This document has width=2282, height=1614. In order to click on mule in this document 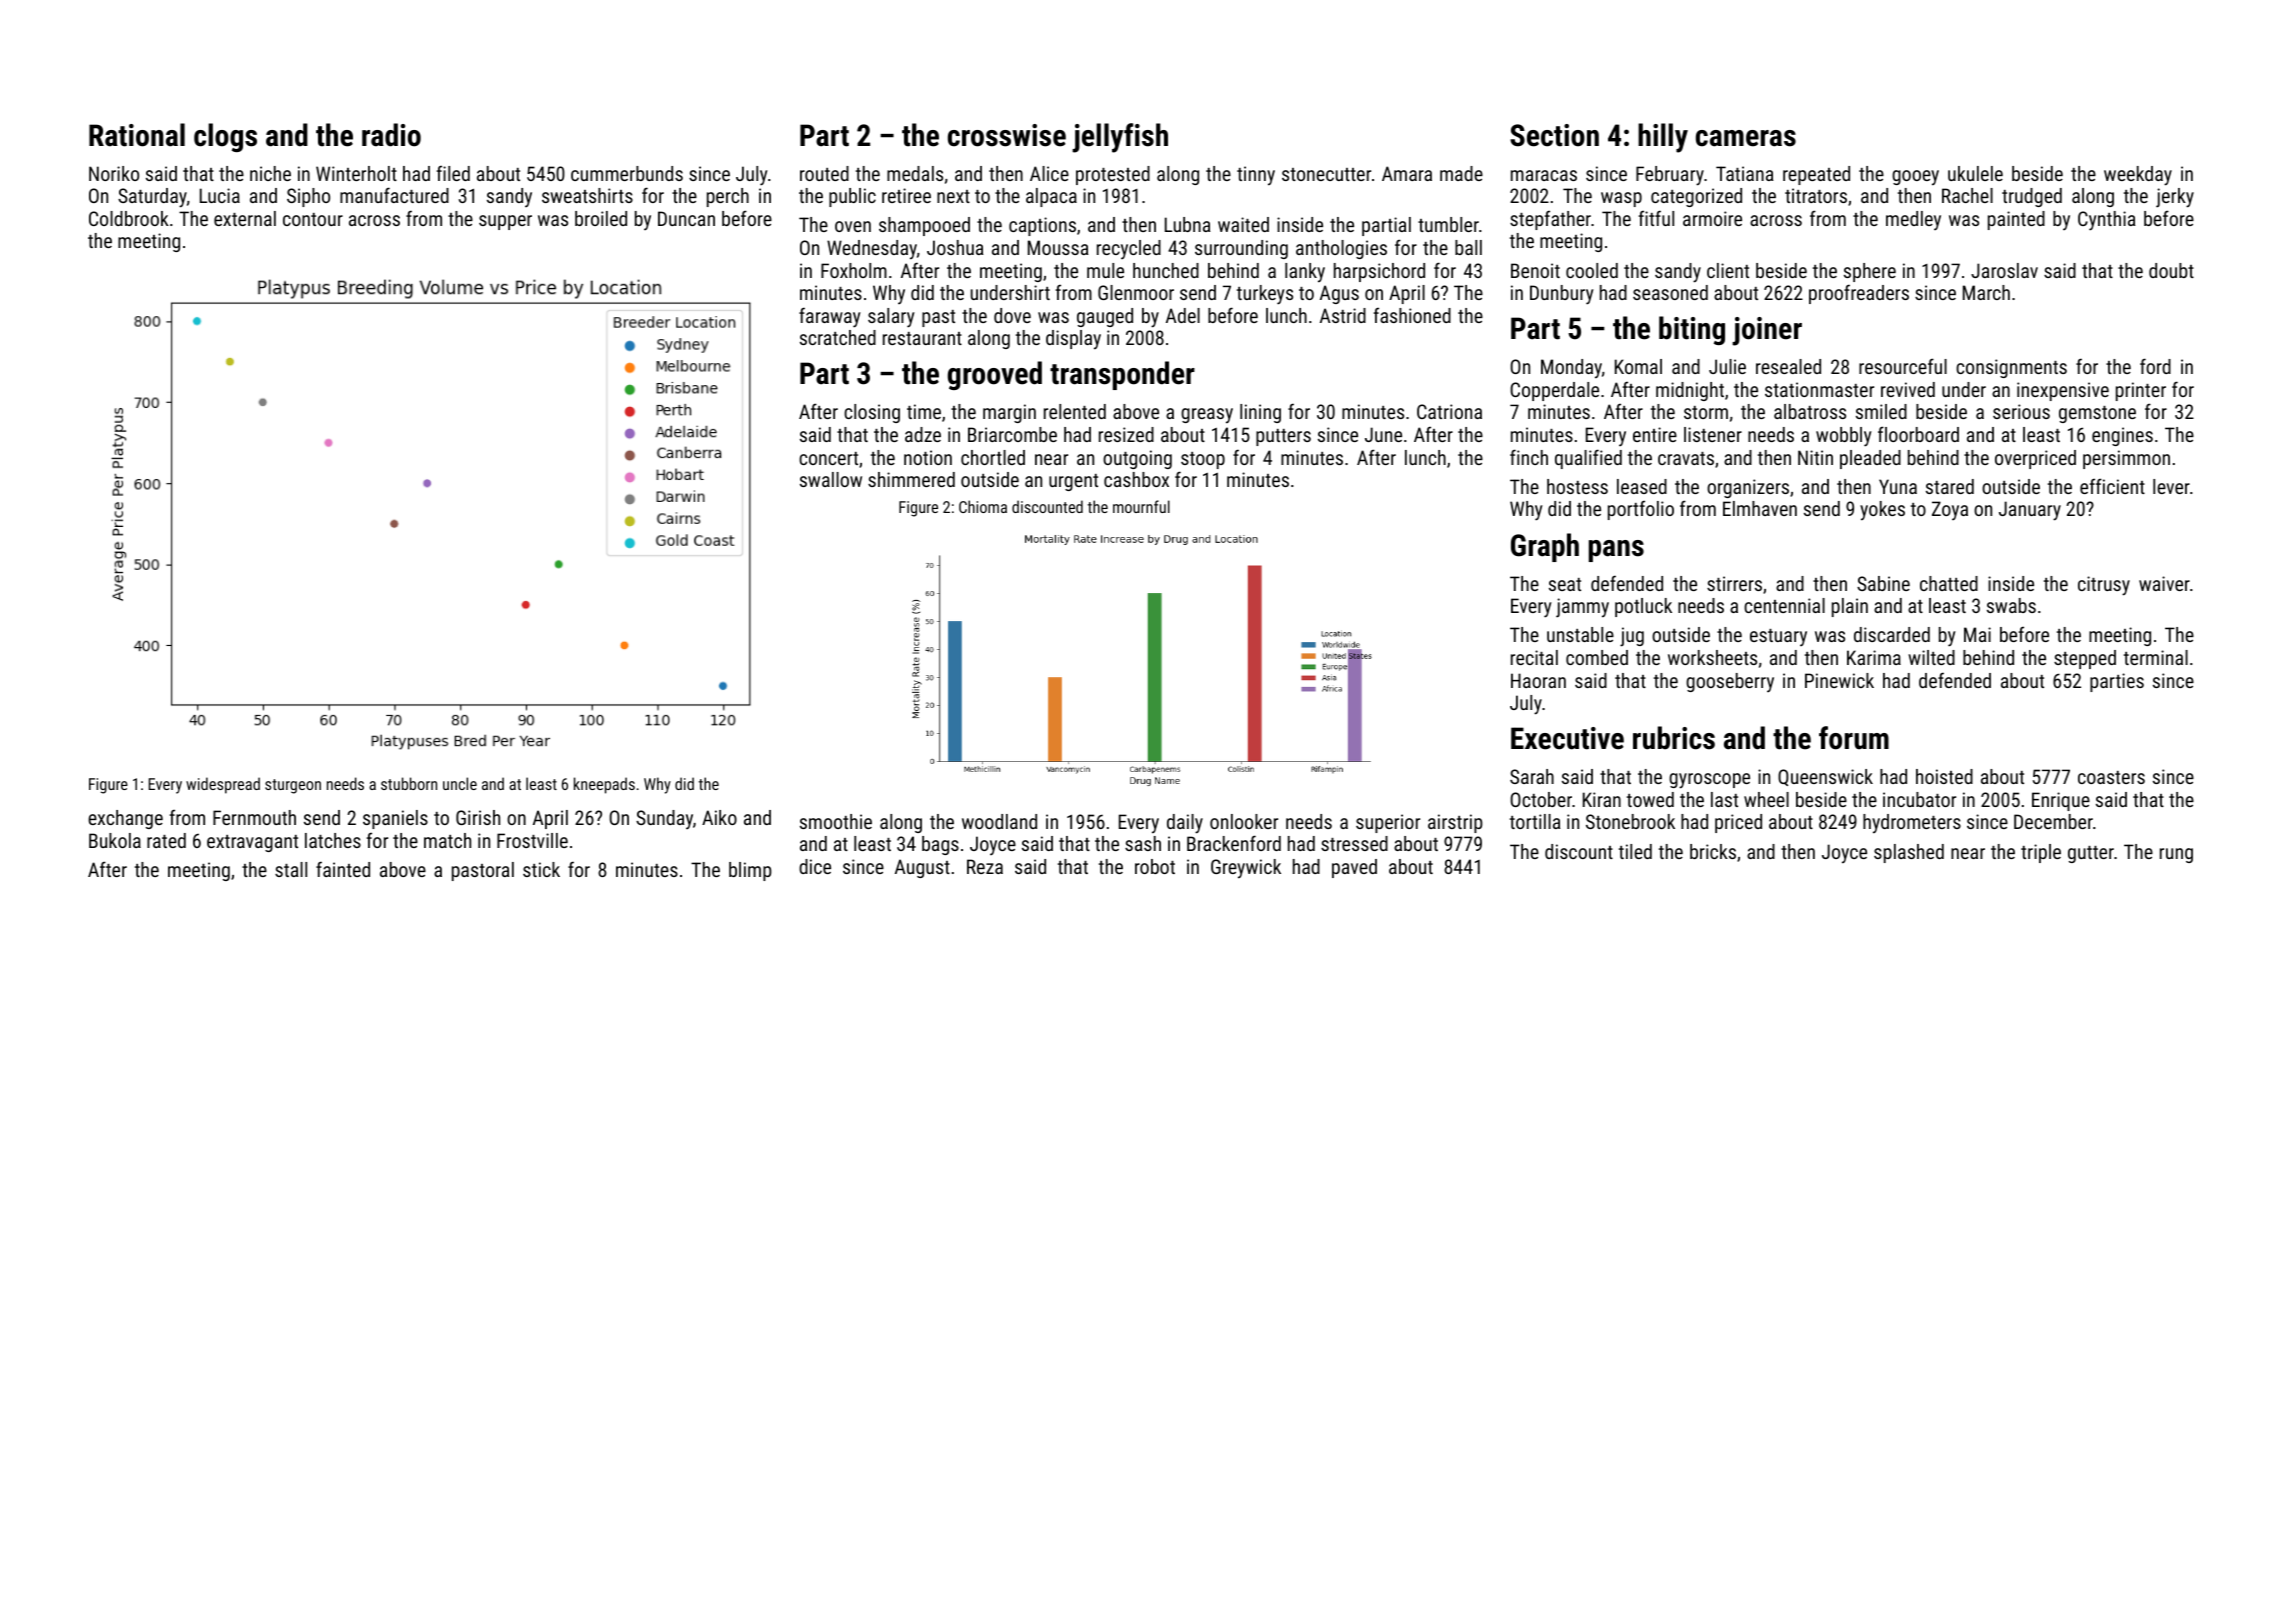, I will do `click(1105, 270)`.
